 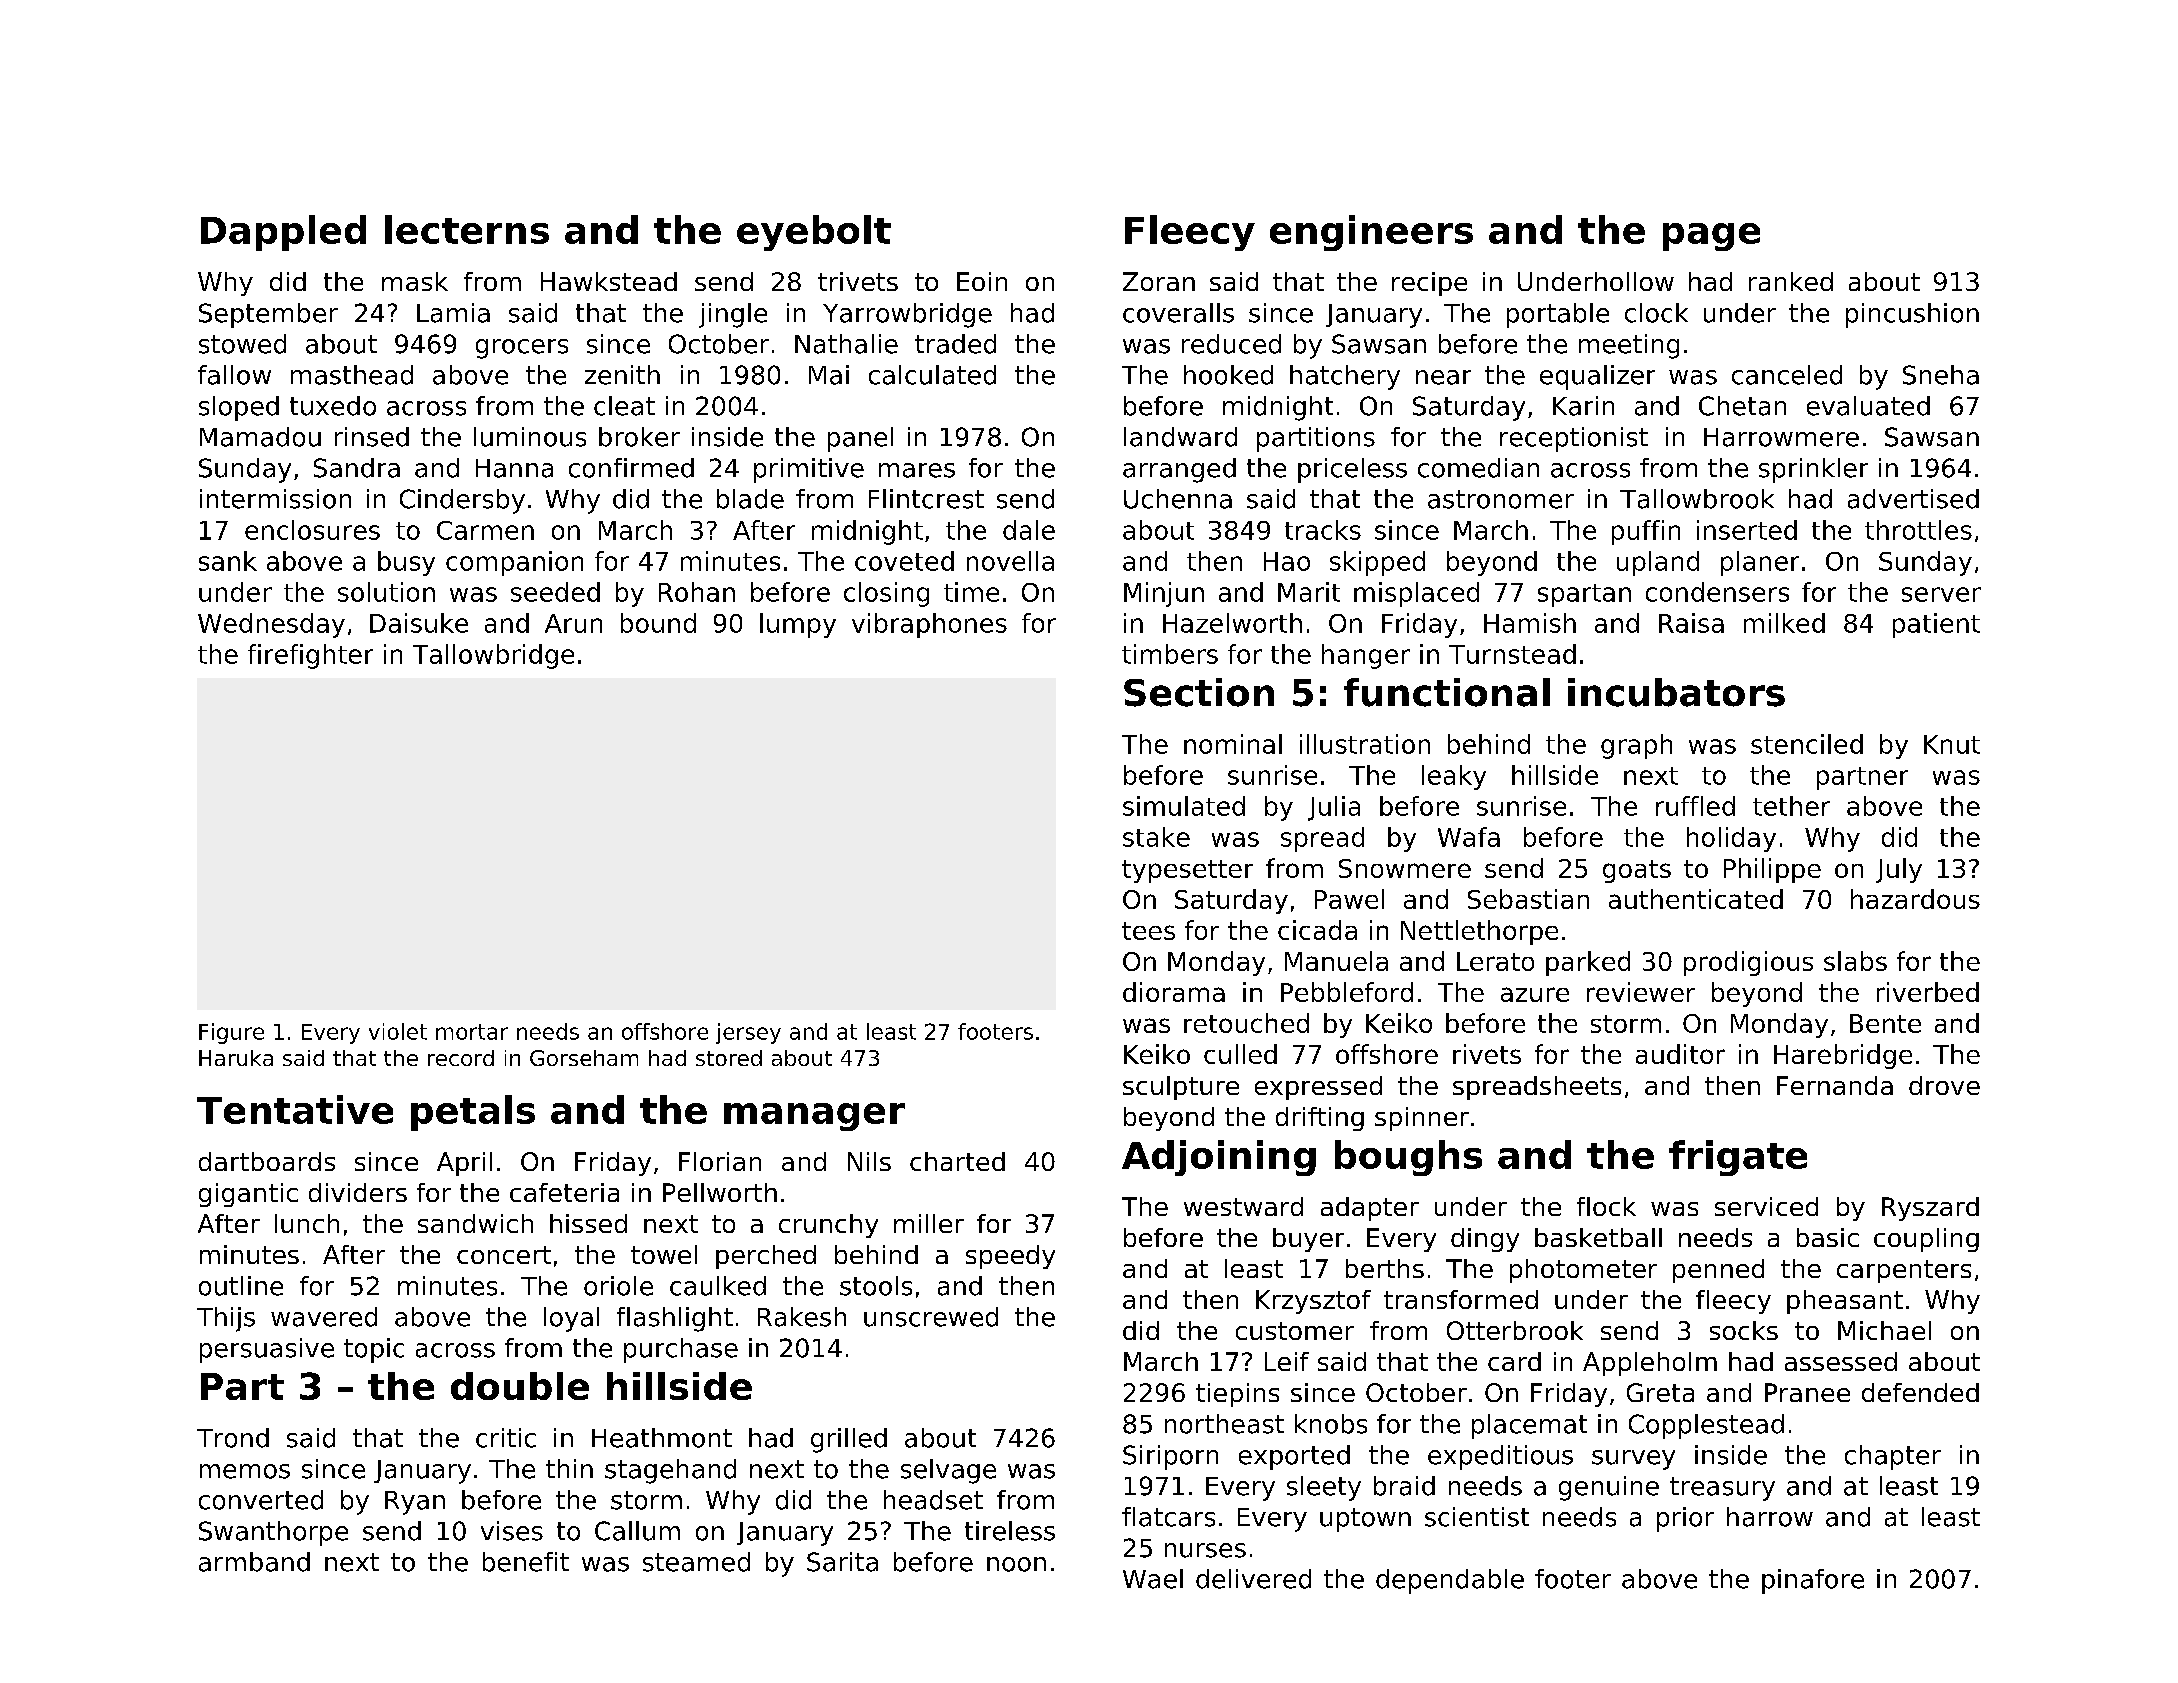 I want to click on server, so click(x=1941, y=594).
